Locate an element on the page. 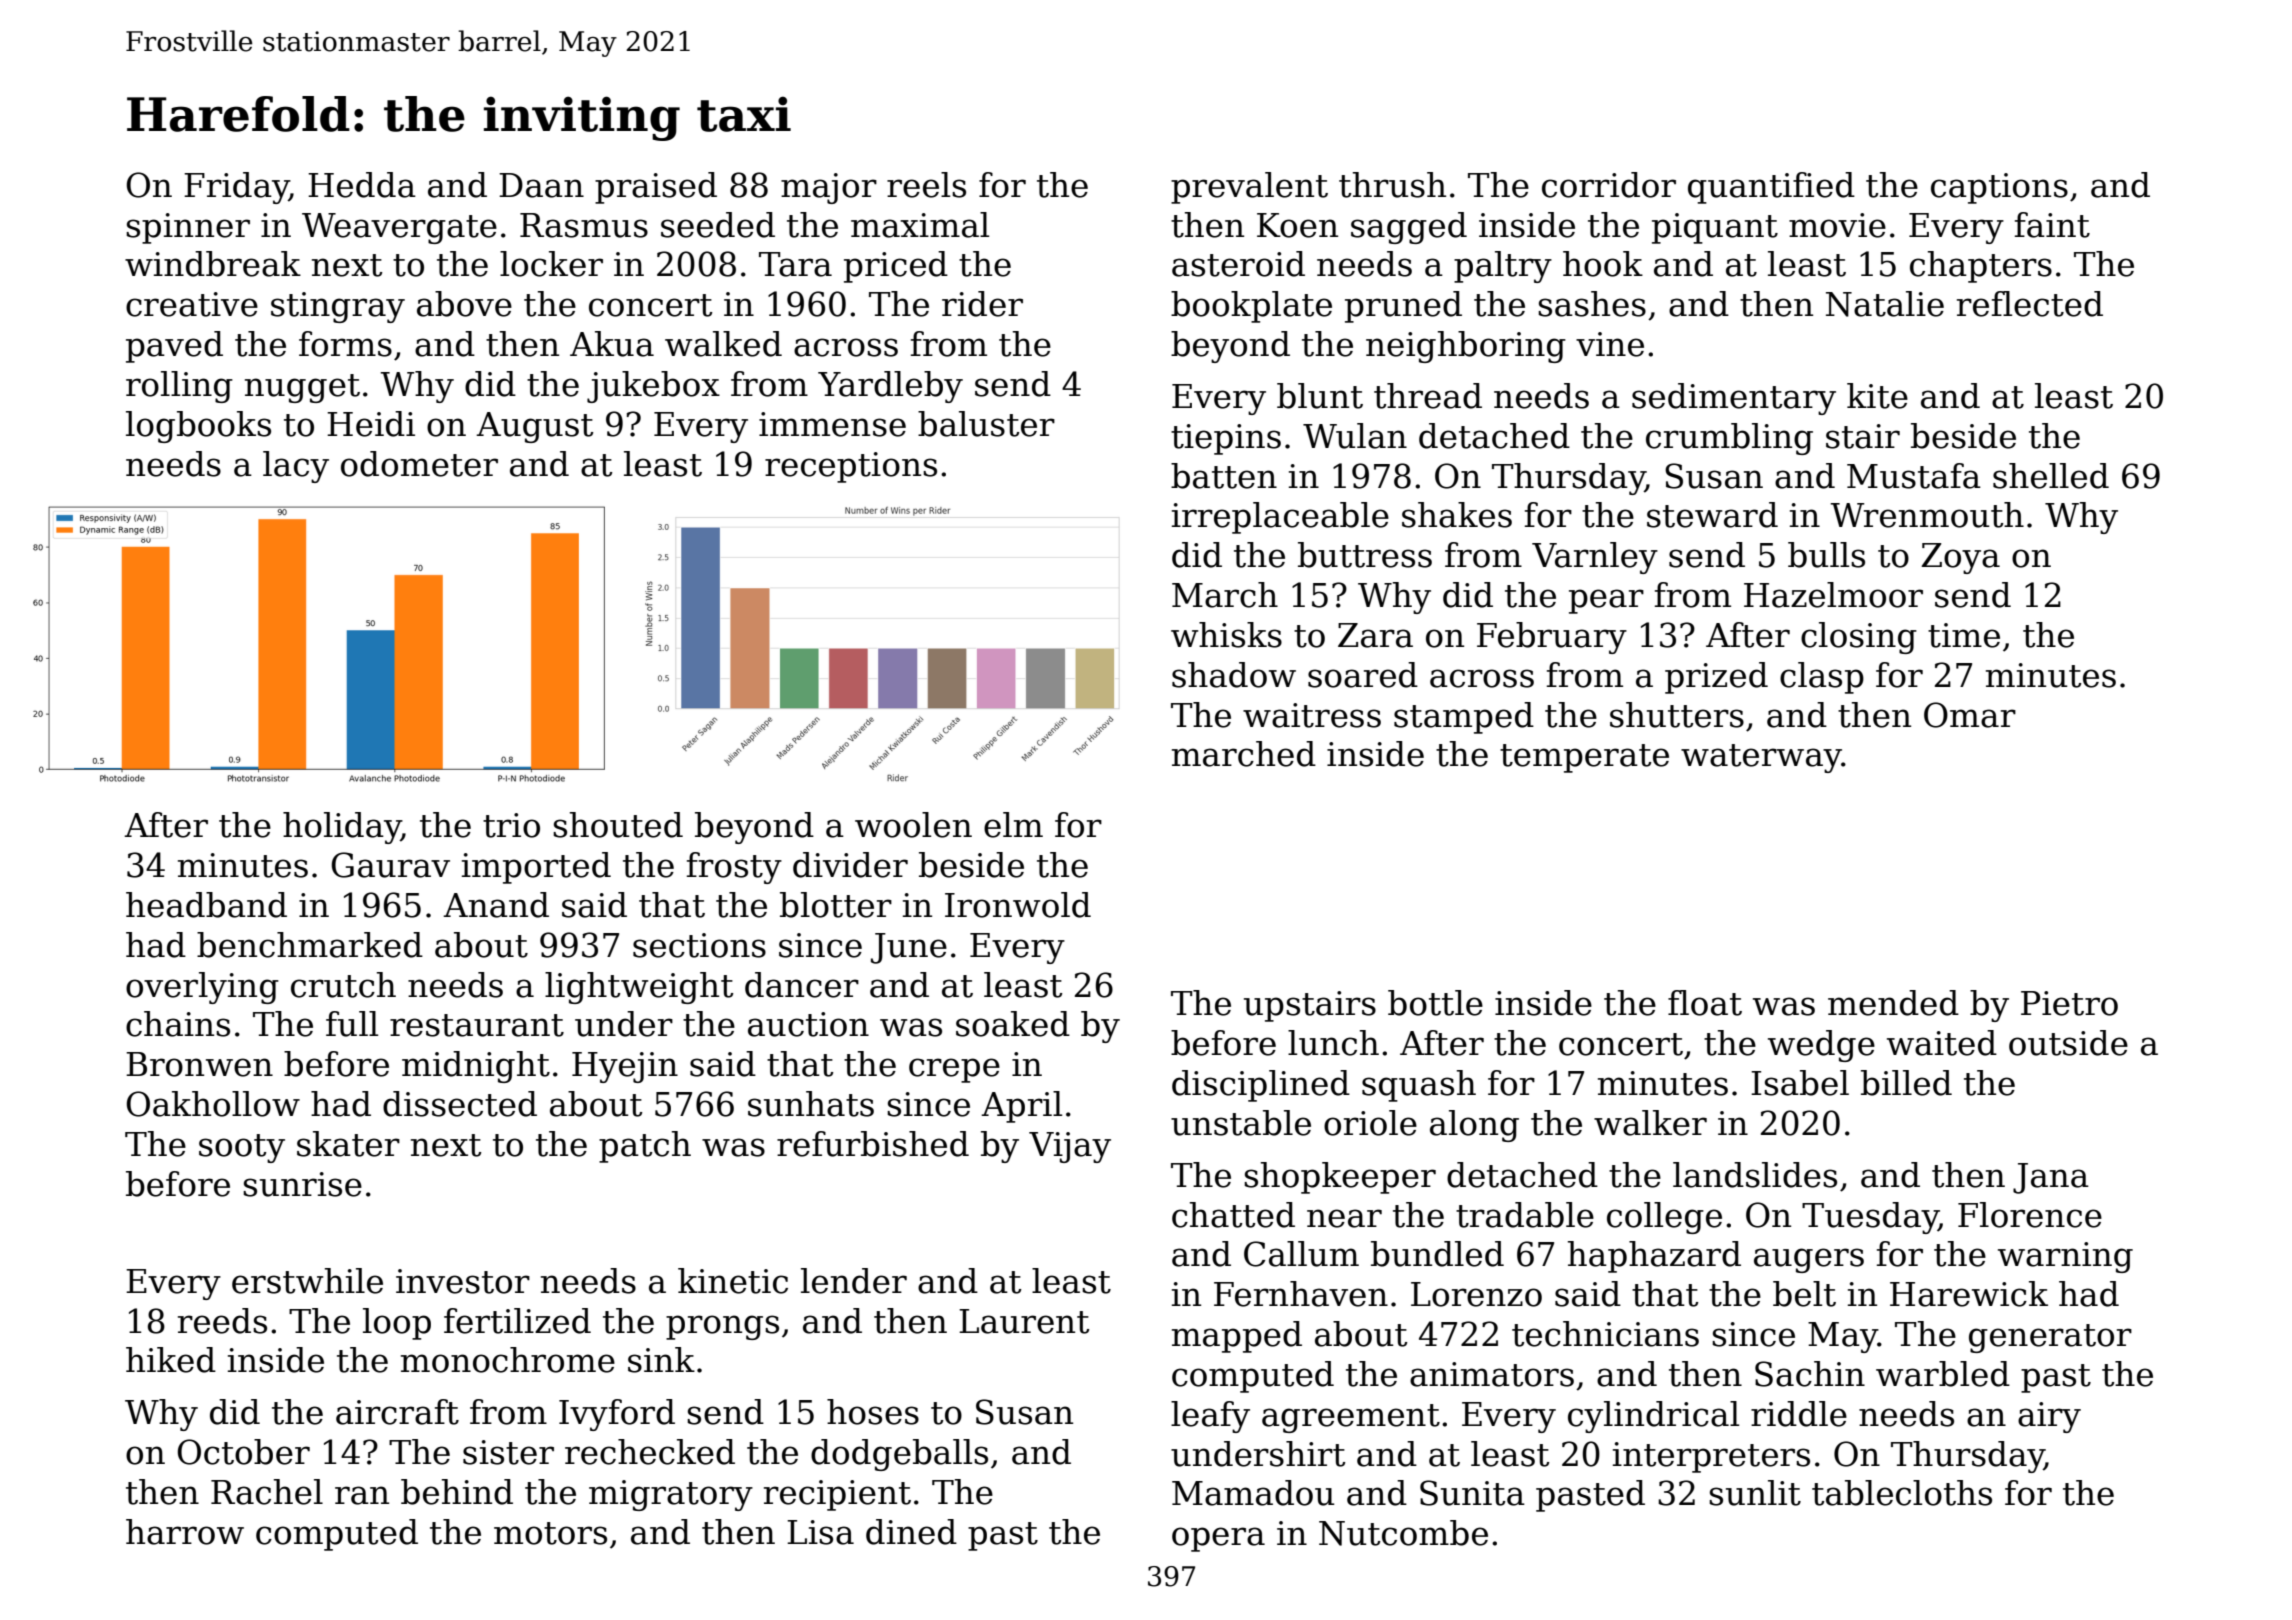  bottle is located at coordinates (1435, 1003).
